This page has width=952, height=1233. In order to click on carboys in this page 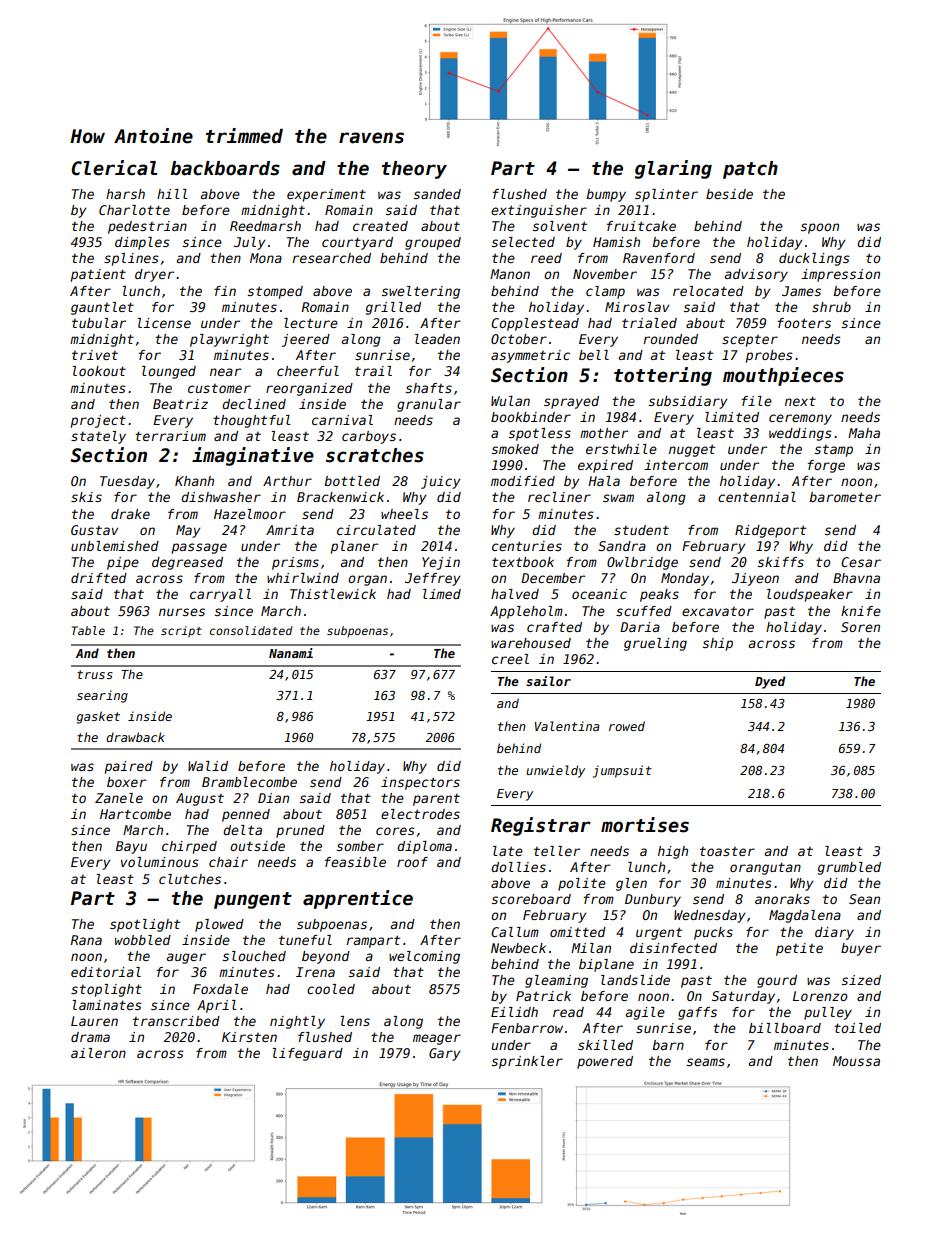, I will do `click(369, 437)`.
